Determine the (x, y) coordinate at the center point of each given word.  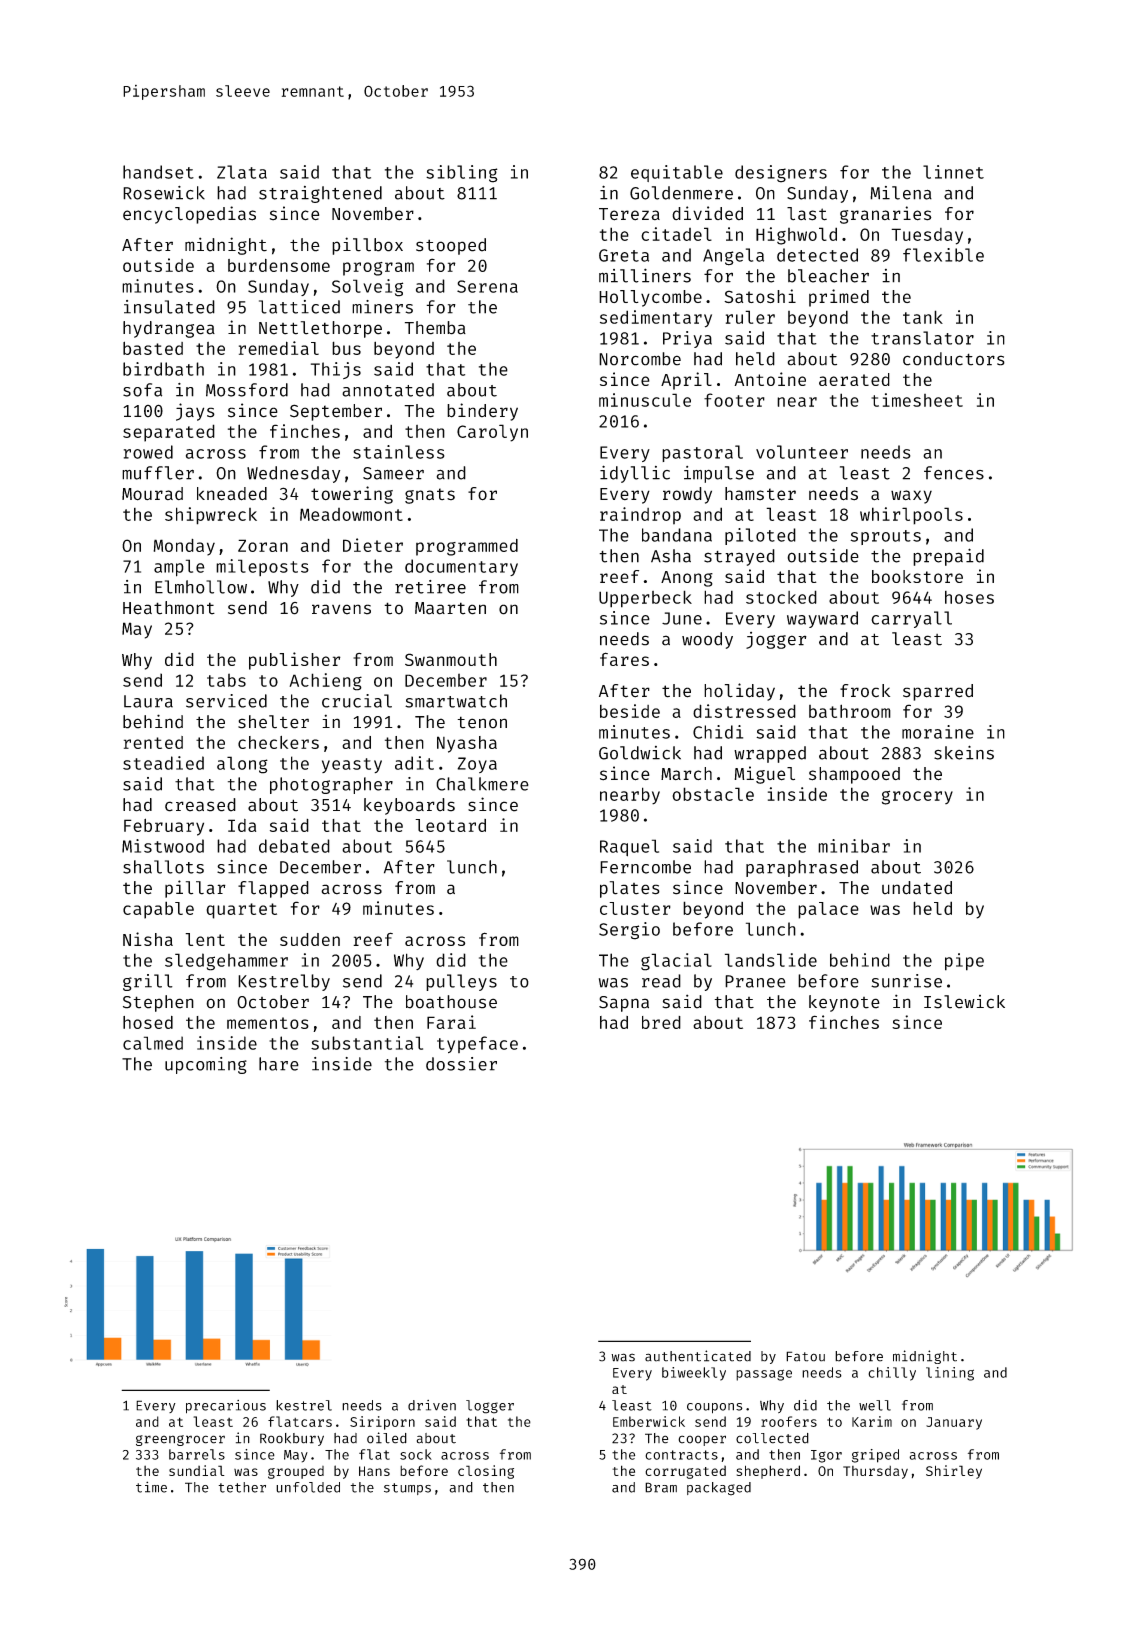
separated (169, 433)
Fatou (805, 1356)
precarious (226, 1407)
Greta (624, 255)
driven (432, 1405)
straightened (320, 194)
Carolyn (492, 433)
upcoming (206, 1065)
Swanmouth (451, 659)
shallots (163, 867)
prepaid (948, 557)
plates (630, 889)
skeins (964, 752)
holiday (739, 692)
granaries (886, 215)
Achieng (325, 682)
